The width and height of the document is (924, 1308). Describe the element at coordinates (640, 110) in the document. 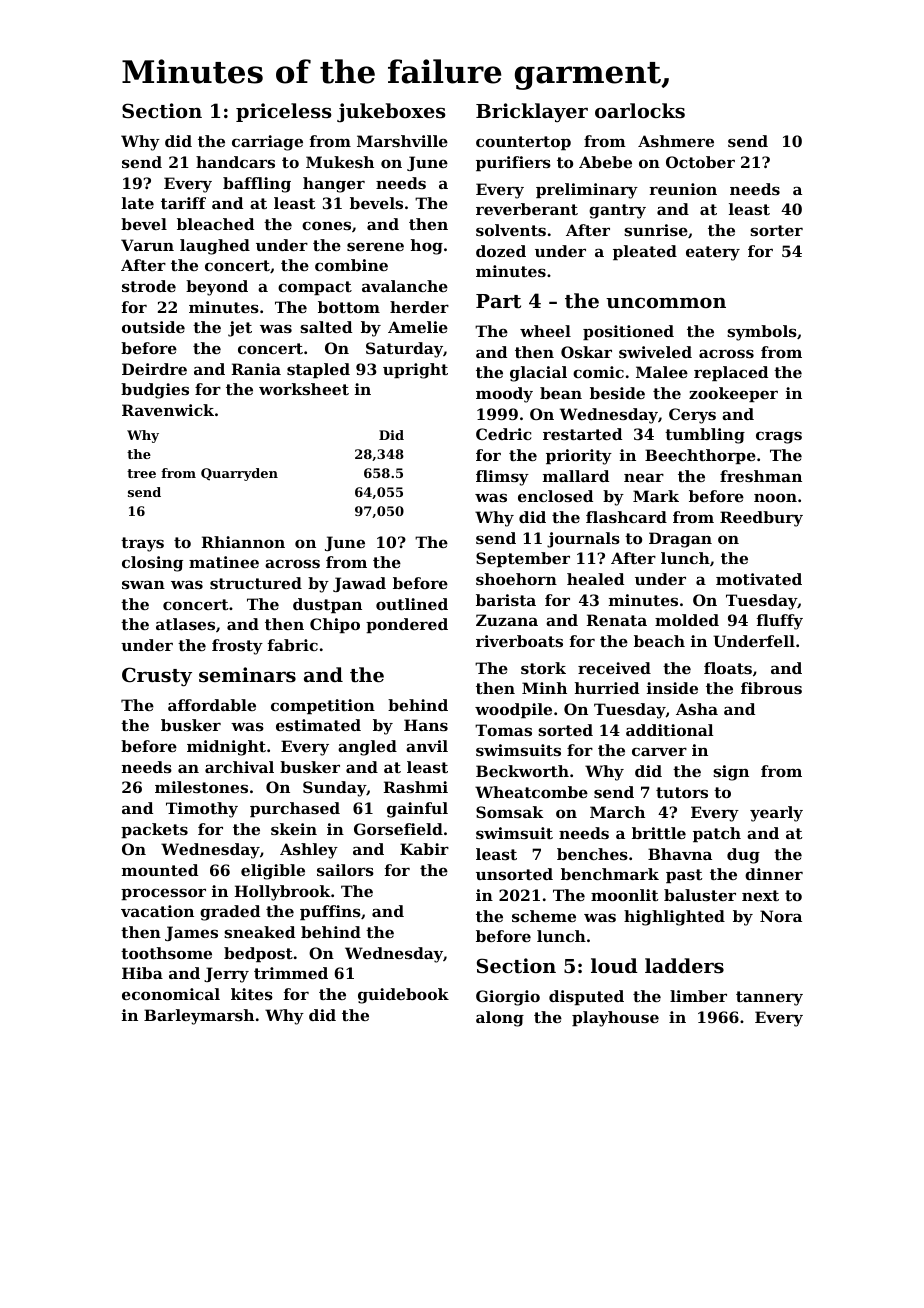

I see `oarlocks` at that location.
